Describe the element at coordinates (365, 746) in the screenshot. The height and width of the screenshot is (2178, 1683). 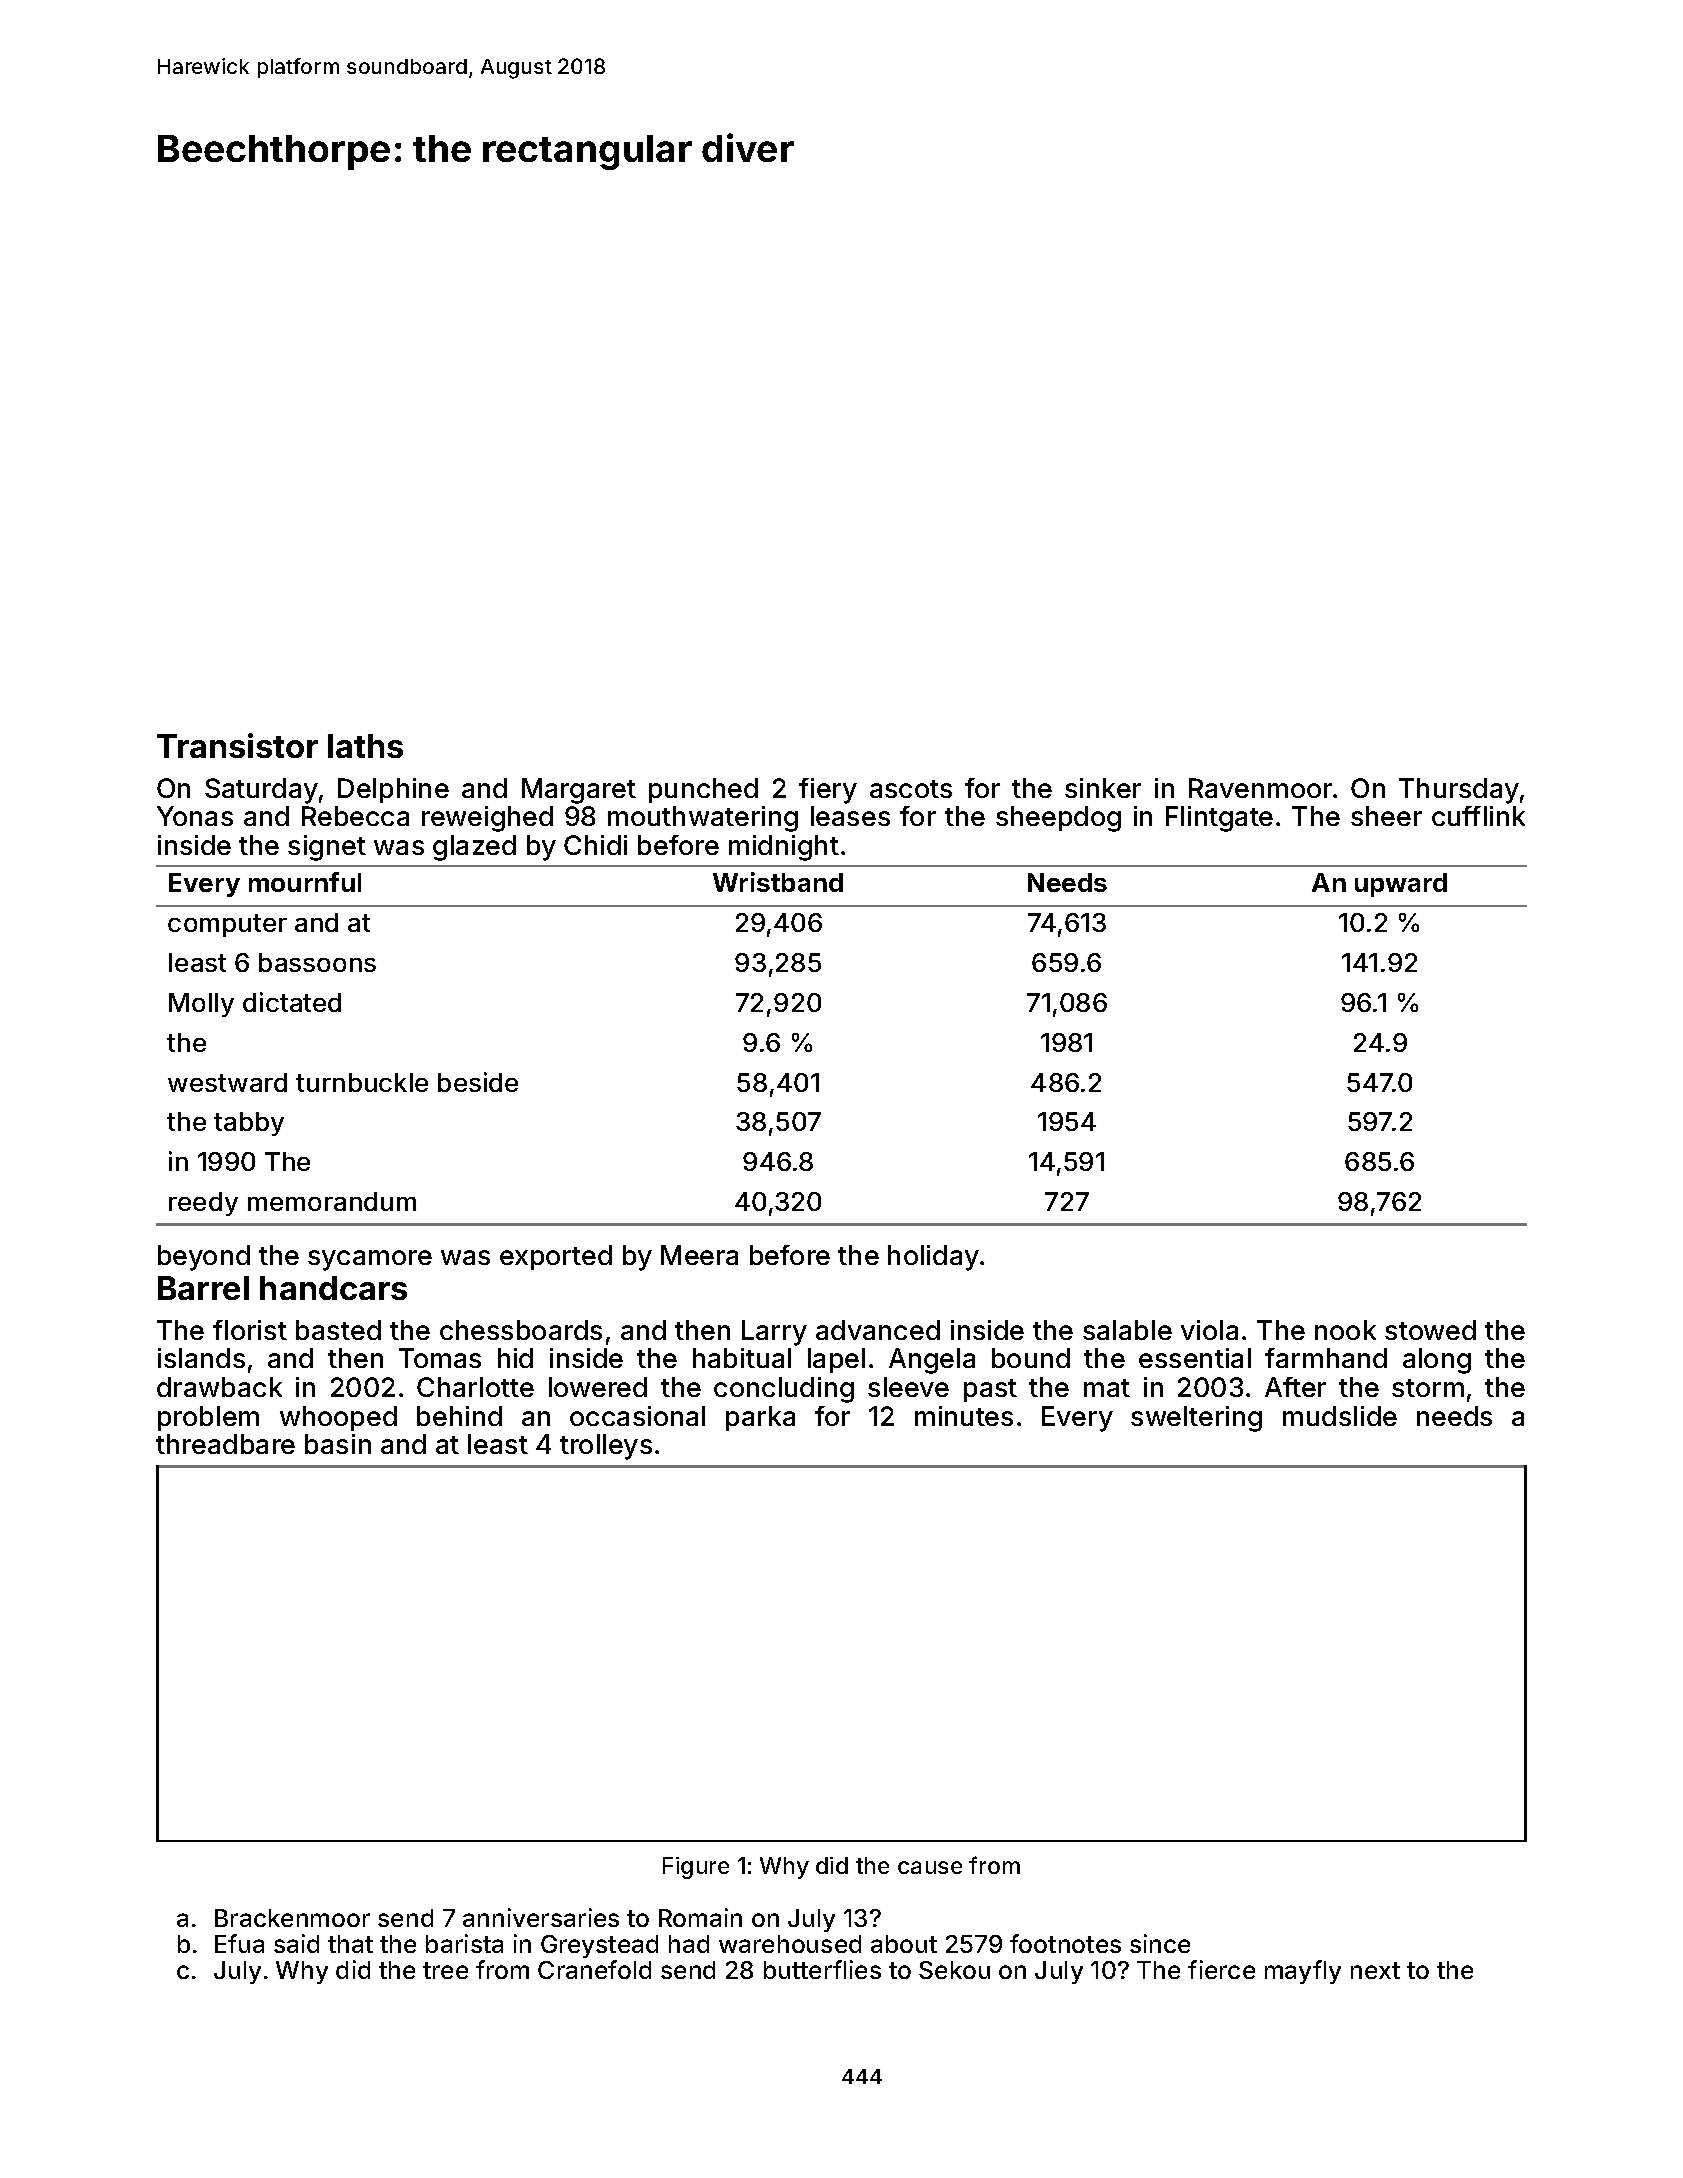
I see `laths` at that location.
